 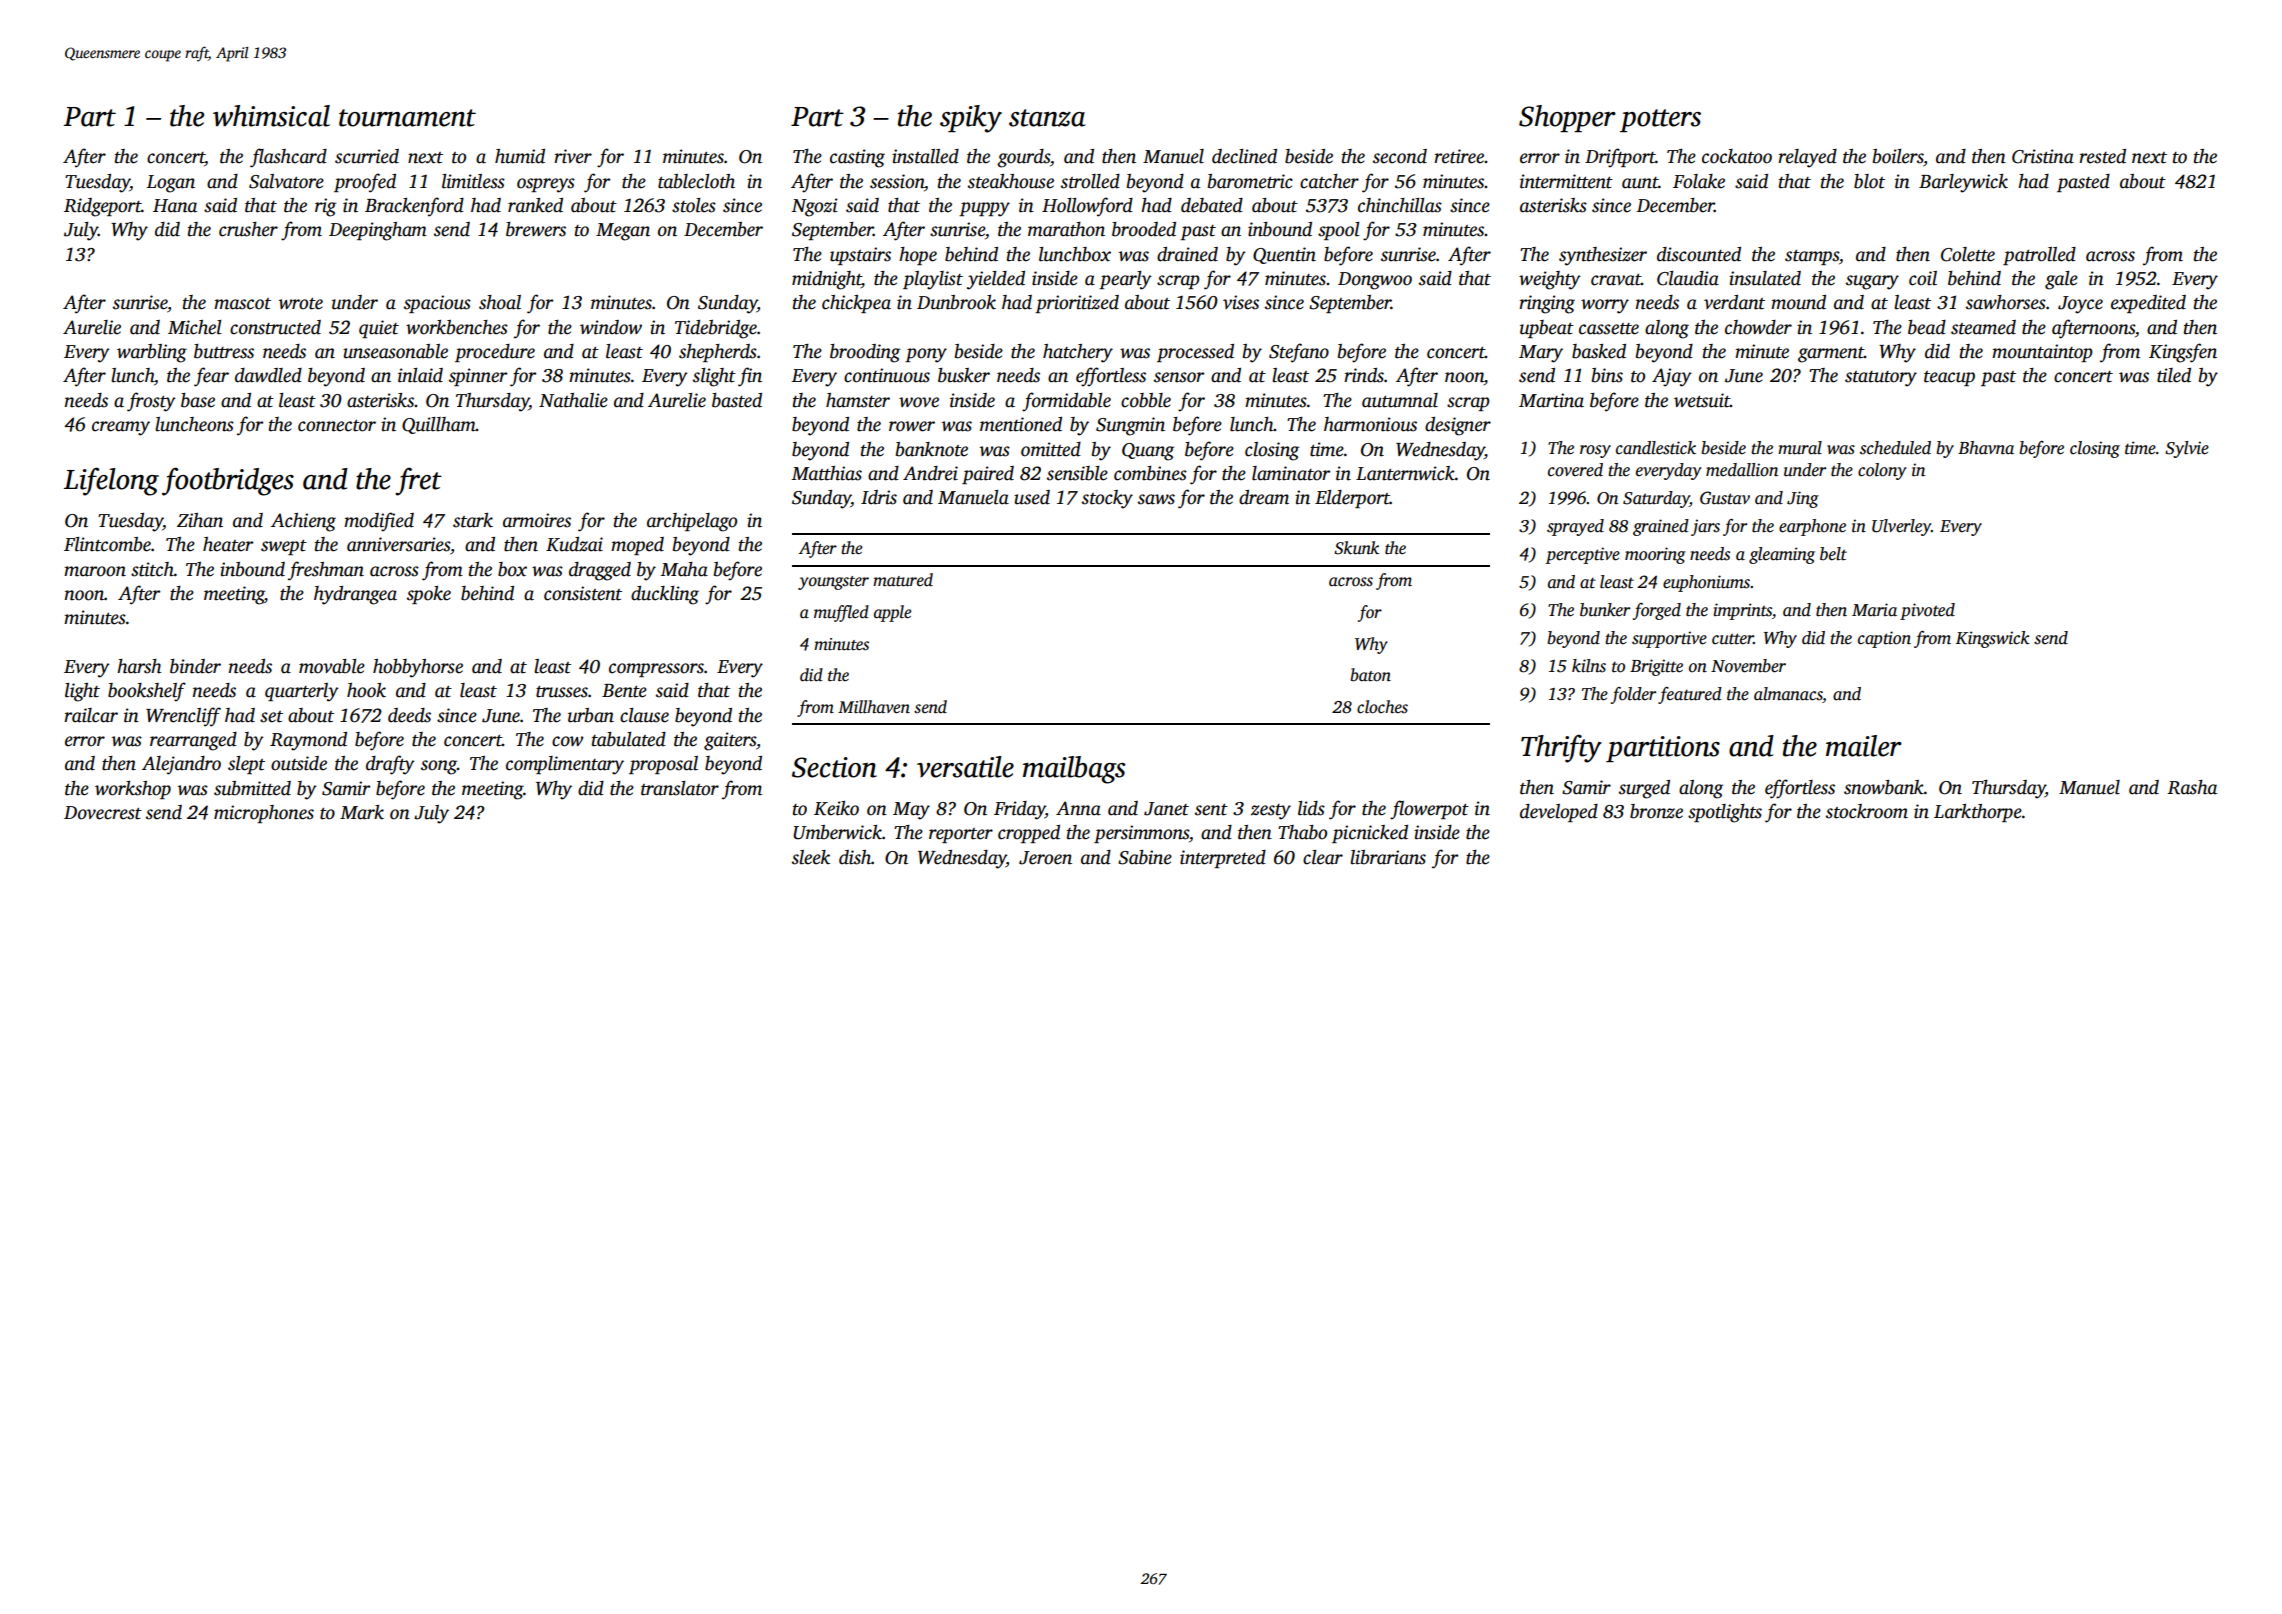 What do you see at coordinates (1656, 448) in the document?
I see `candlestick` at bounding box center [1656, 448].
